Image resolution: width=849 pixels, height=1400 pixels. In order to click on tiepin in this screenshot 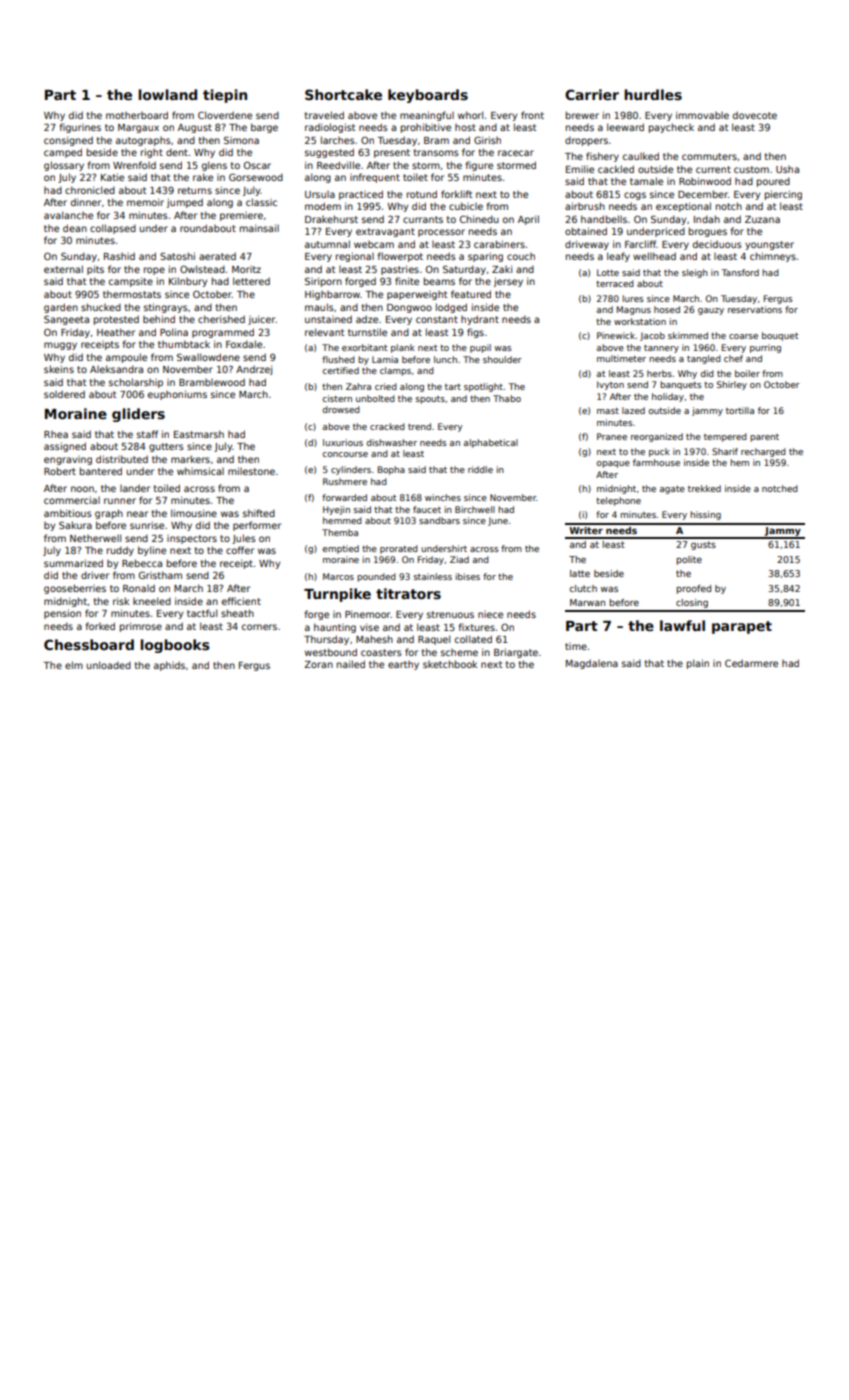, I will do `click(225, 96)`.
